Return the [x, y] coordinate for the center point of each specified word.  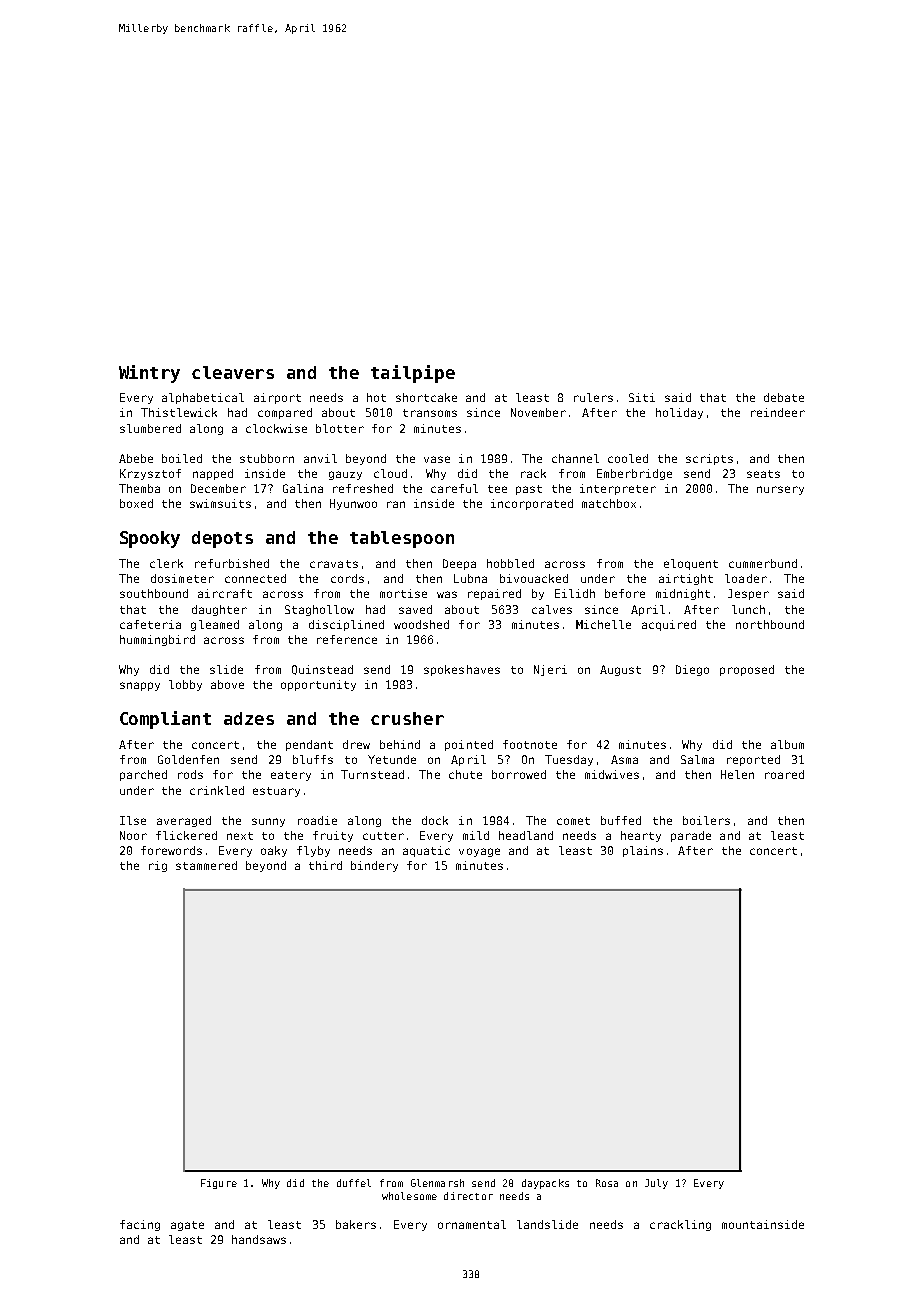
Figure [219, 1184]
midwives [612, 774]
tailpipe [413, 374]
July [656, 1184]
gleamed [215, 625]
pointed [469, 745]
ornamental [472, 1224]
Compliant [165, 720]
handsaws [259, 1239]
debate [784, 397]
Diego [692, 670]
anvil [320, 458]
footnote [530, 744]
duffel [354, 1183]
